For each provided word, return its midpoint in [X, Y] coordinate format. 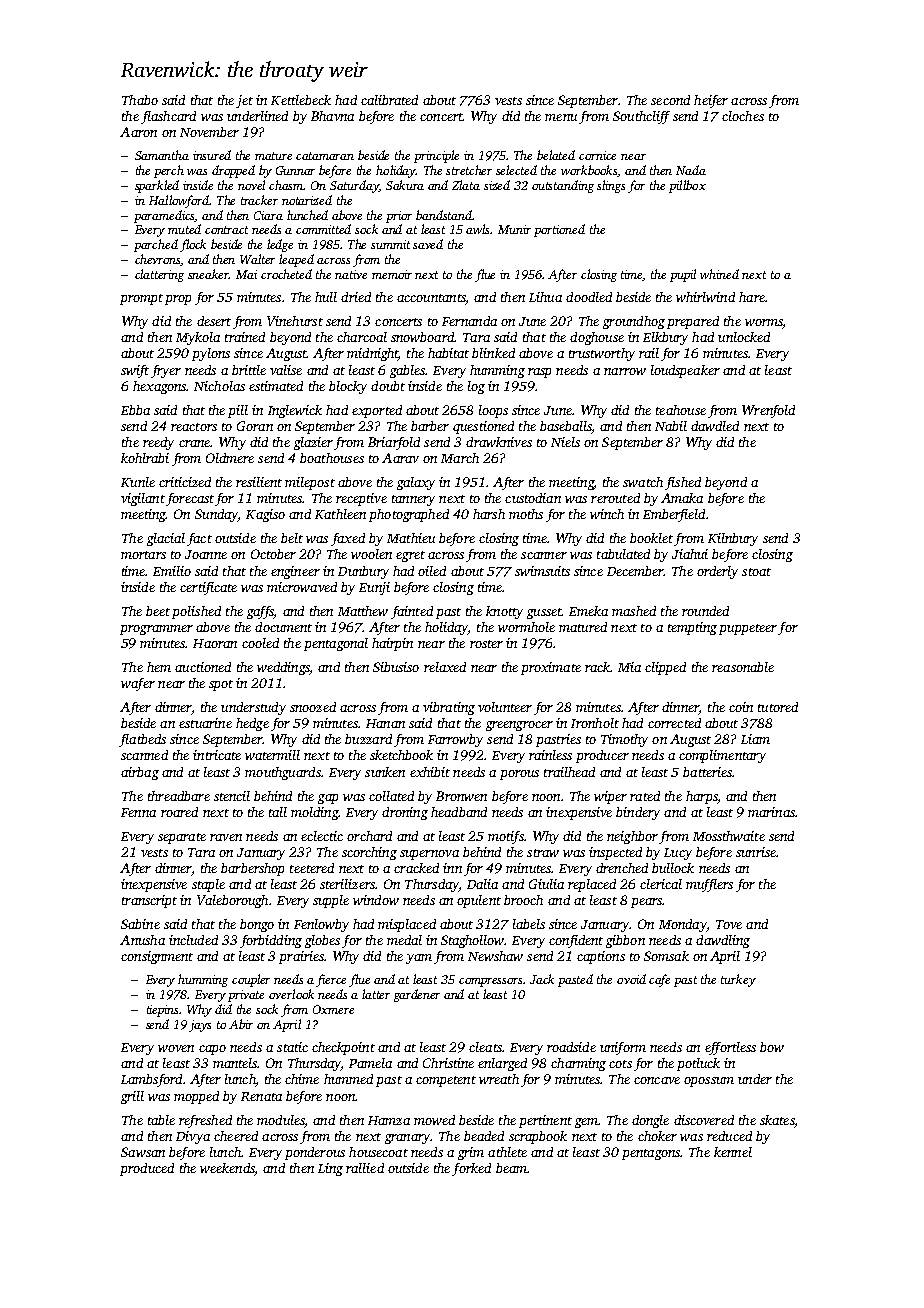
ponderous [315, 1153]
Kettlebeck [301, 100]
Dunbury [363, 572]
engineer [295, 572]
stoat [756, 572]
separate [182, 838]
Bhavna [332, 116]
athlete [507, 1152]
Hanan [385, 723]
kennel [733, 1152]
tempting [692, 628]
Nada [691, 170]
